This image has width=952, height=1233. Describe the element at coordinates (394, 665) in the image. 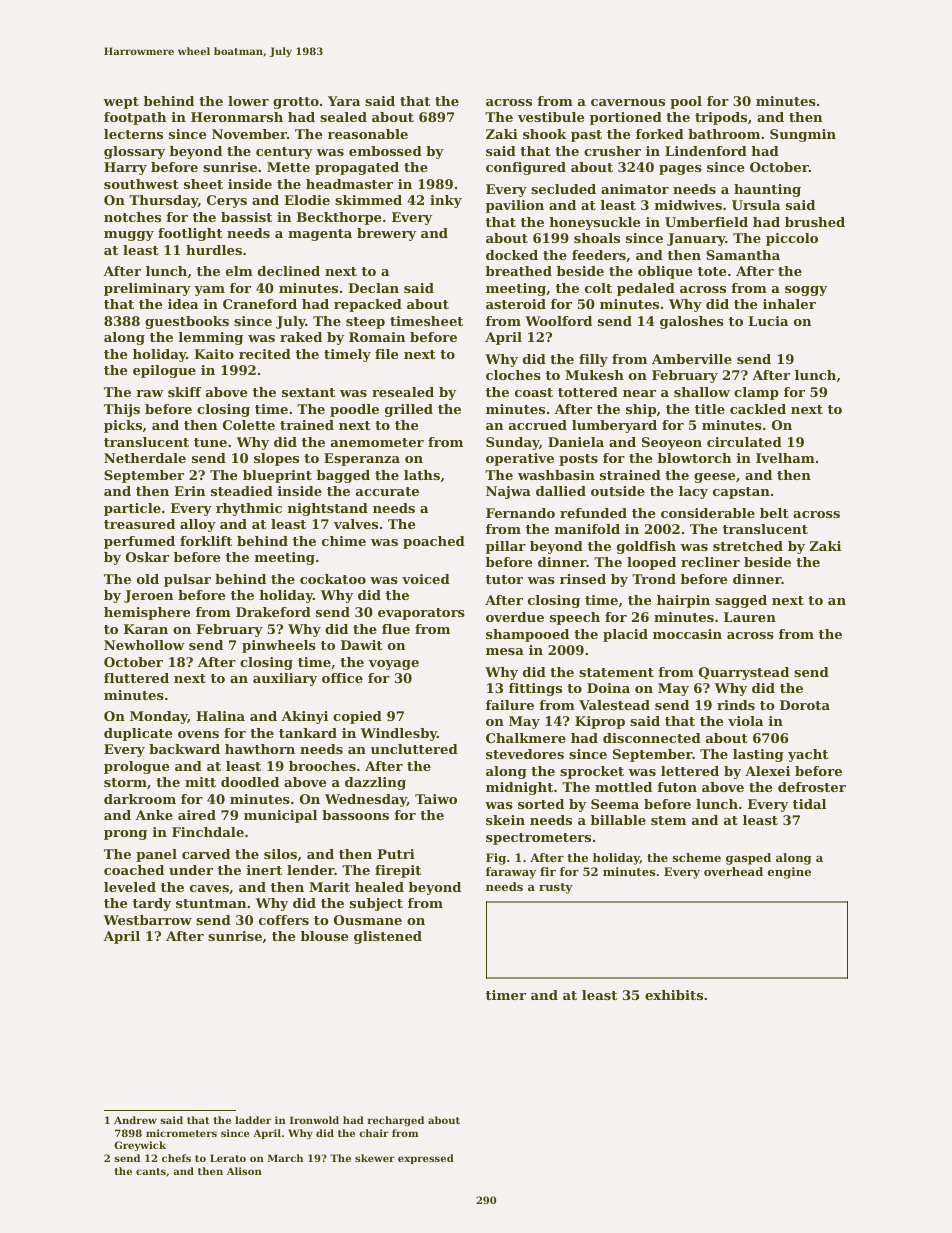

I see `voyage` at that location.
